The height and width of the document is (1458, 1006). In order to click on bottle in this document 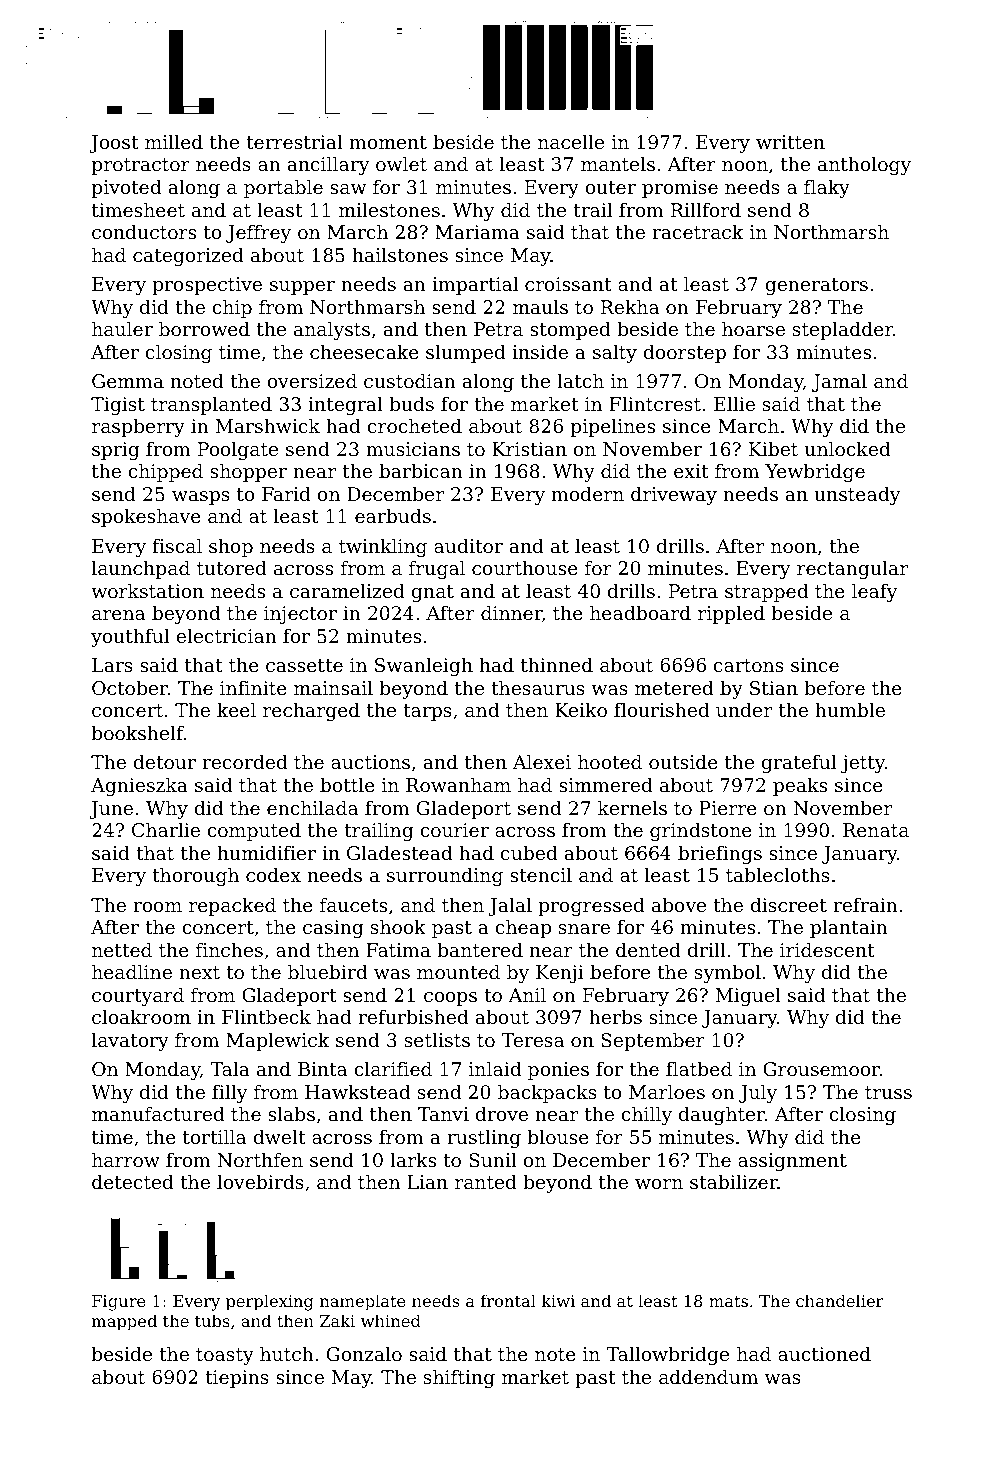, I will do `click(347, 784)`.
